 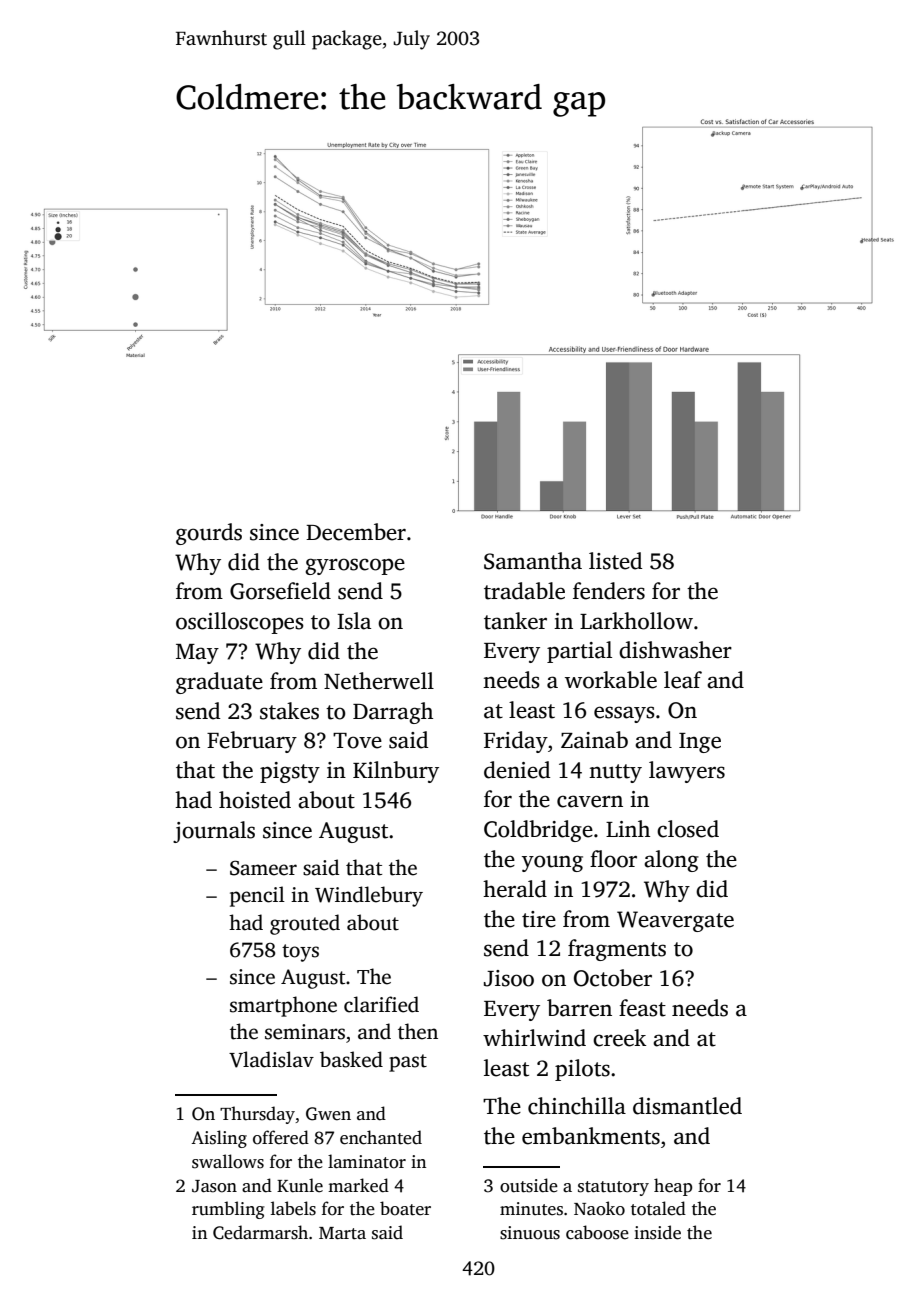 What do you see at coordinates (530, 1233) in the image?
I see `sinuous` at bounding box center [530, 1233].
